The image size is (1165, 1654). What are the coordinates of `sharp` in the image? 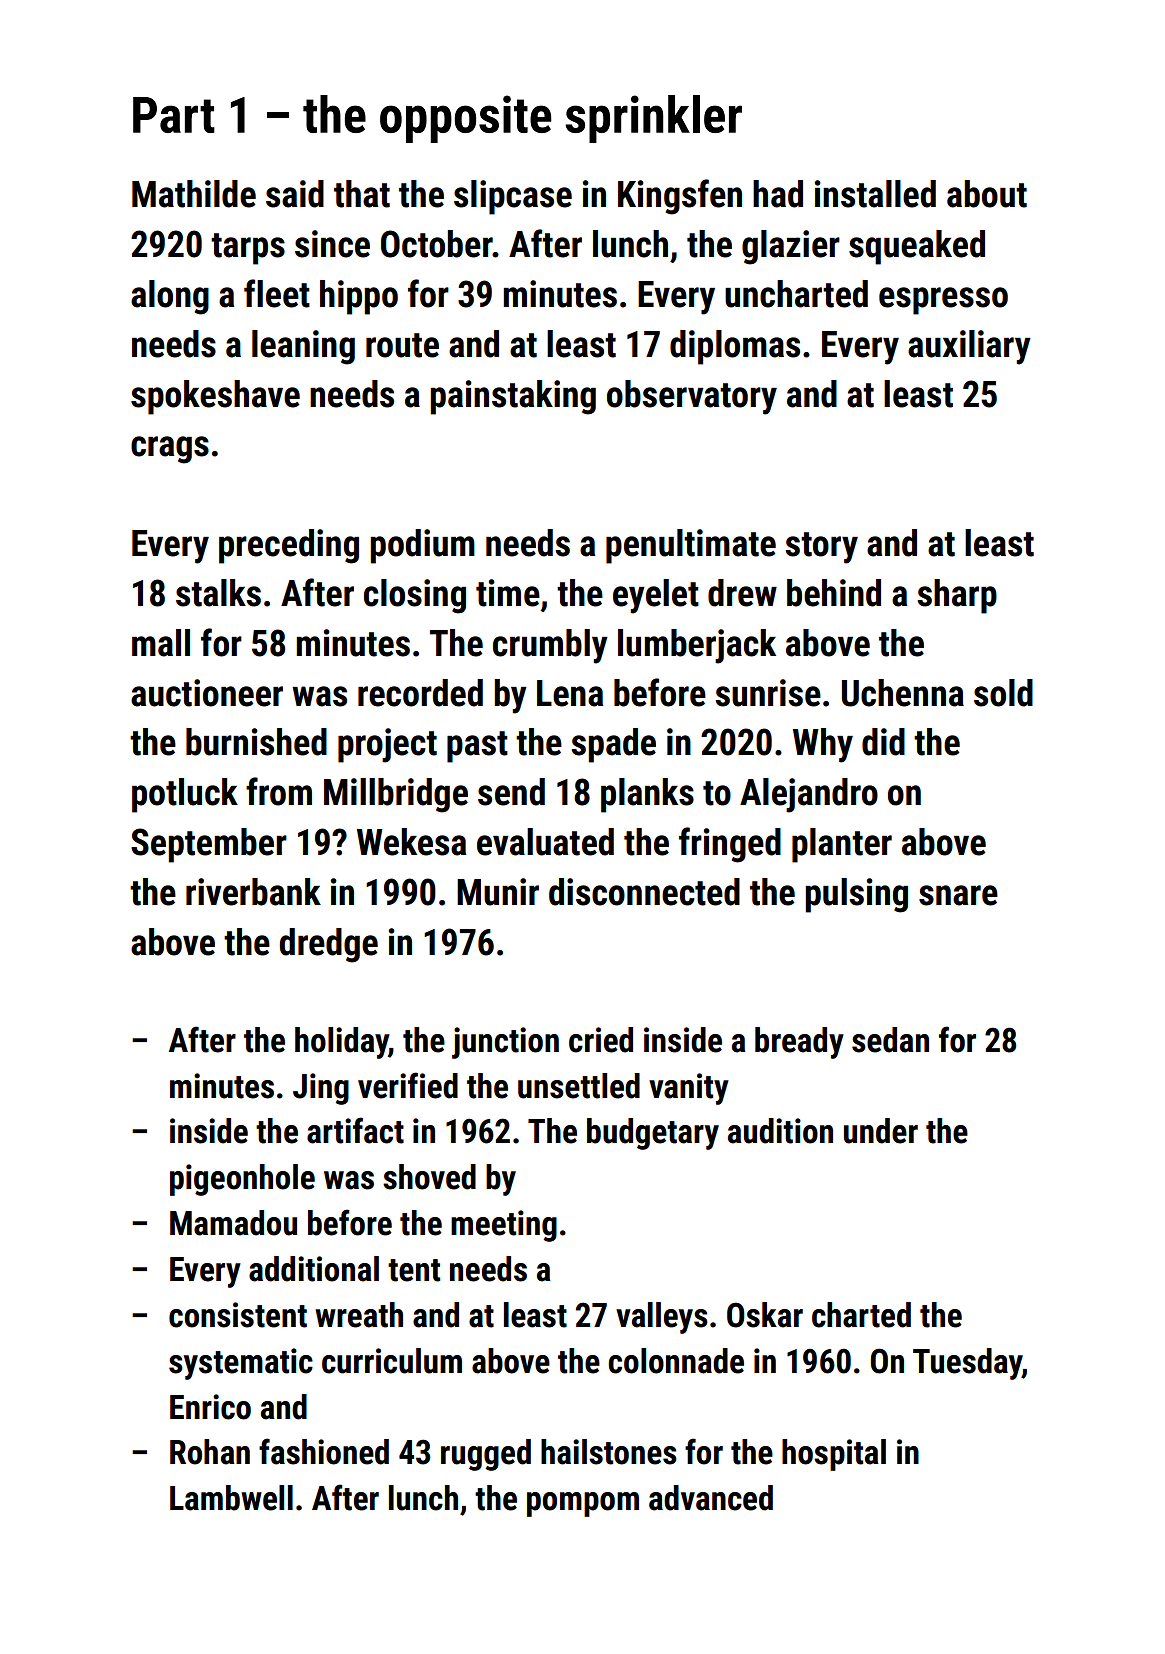 It's located at (957, 596).
